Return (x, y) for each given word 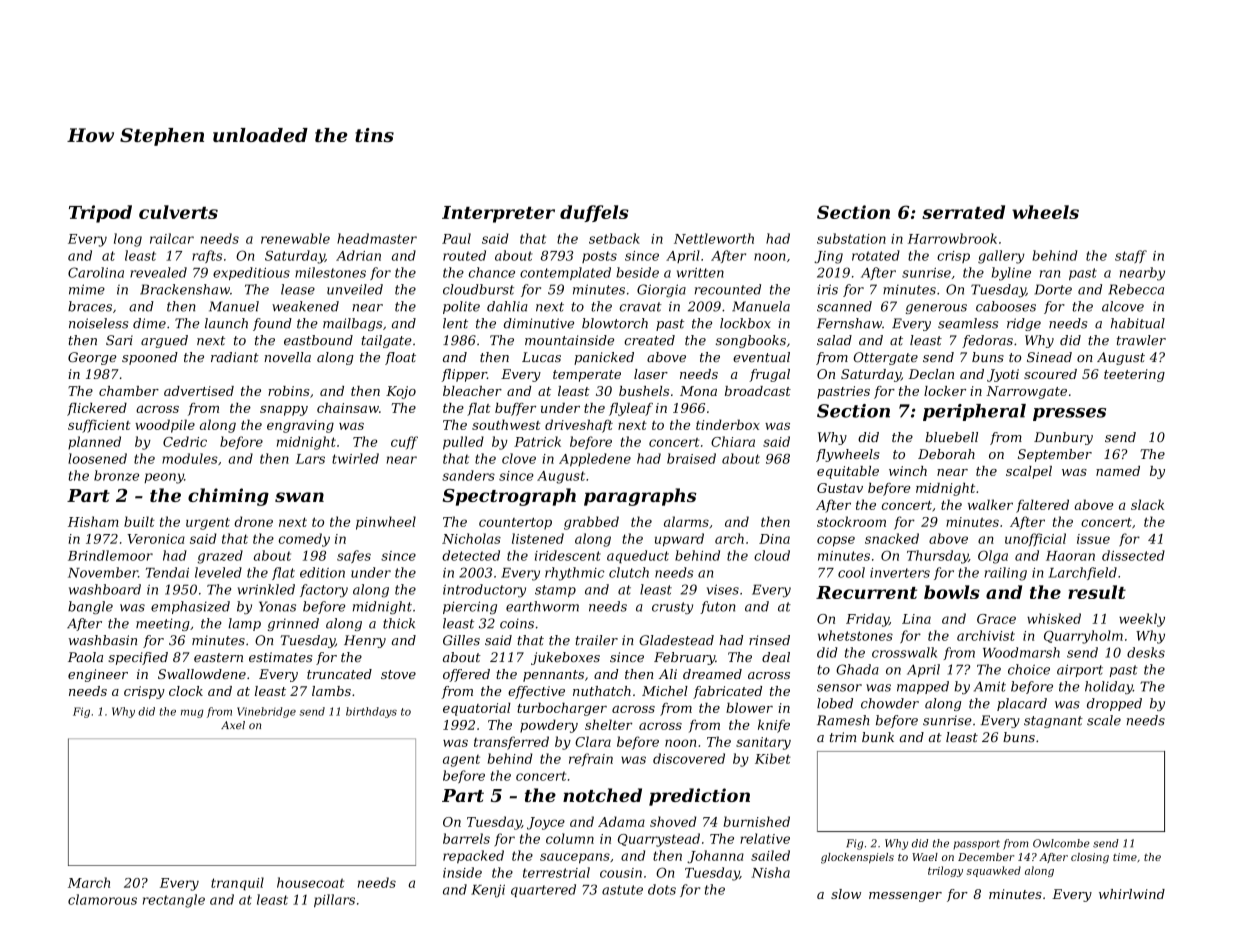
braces (90, 306)
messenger (905, 897)
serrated (963, 212)
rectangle (174, 901)
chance (492, 272)
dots (662, 889)
